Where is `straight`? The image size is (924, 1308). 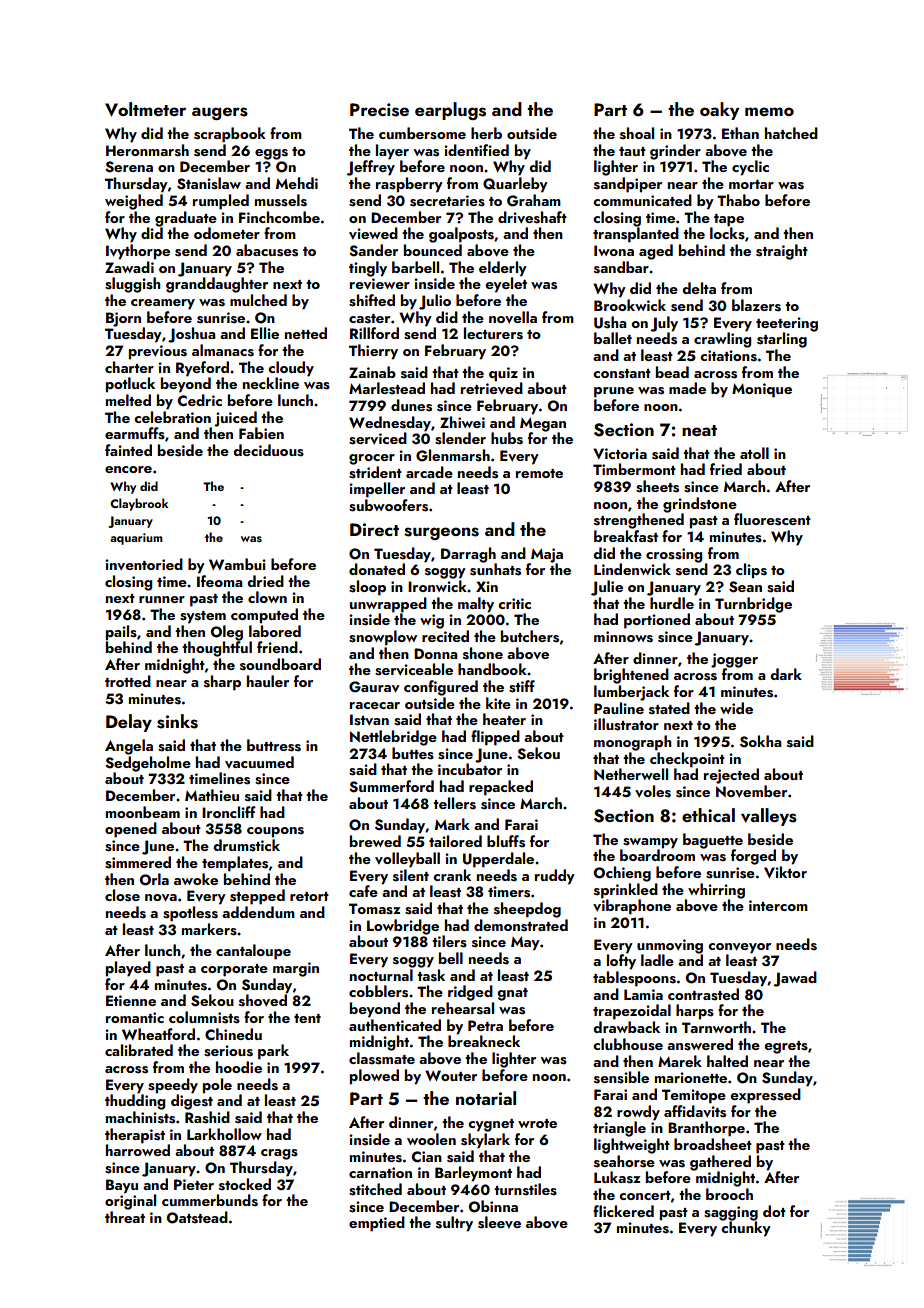
straight is located at coordinates (782, 252).
